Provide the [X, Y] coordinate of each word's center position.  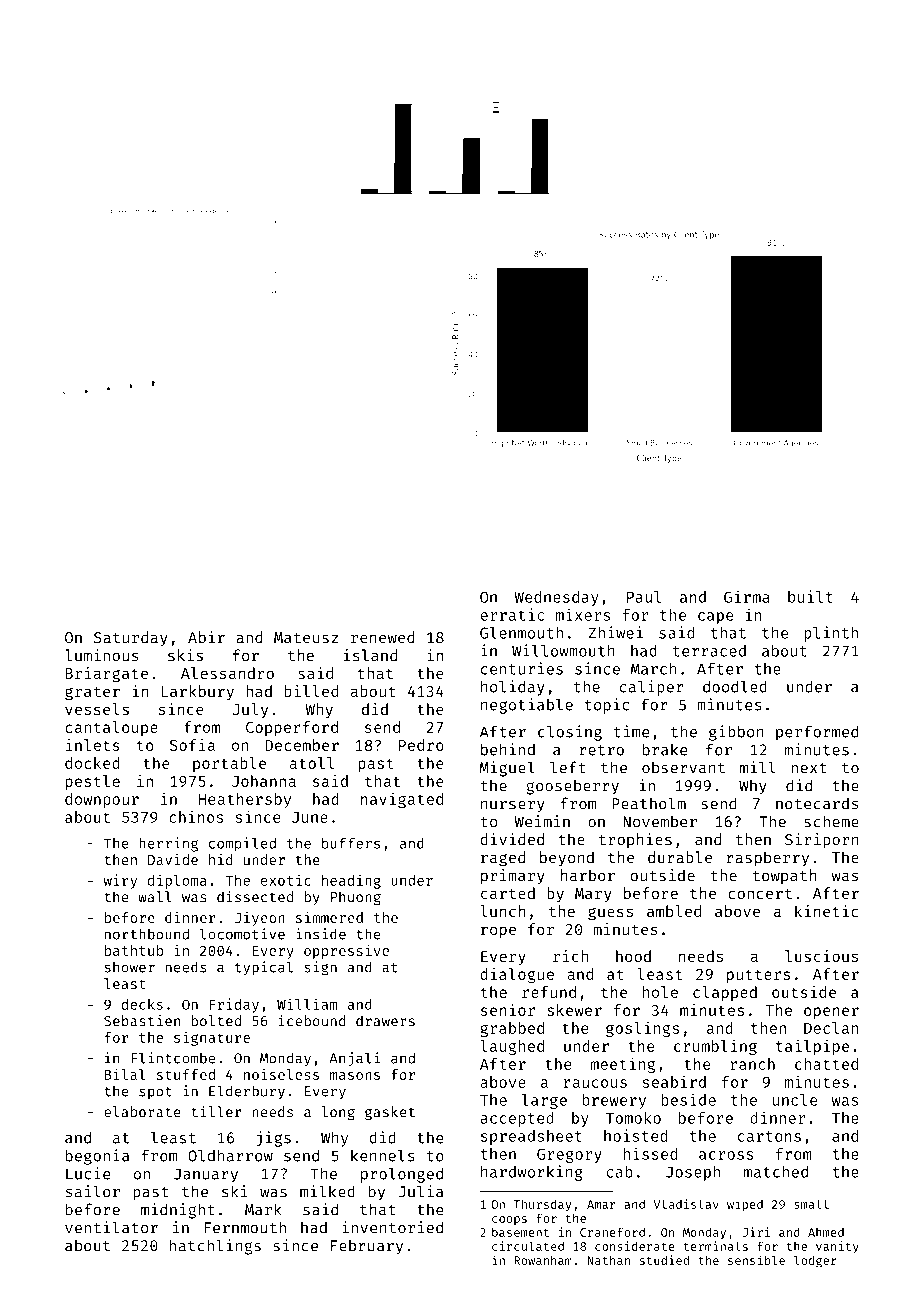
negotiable [527, 706]
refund [549, 992]
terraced [709, 651]
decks [142, 1004]
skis [185, 655]
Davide [173, 859]
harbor [588, 875]
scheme [831, 821]
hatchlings [215, 1247]
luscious [821, 956]
